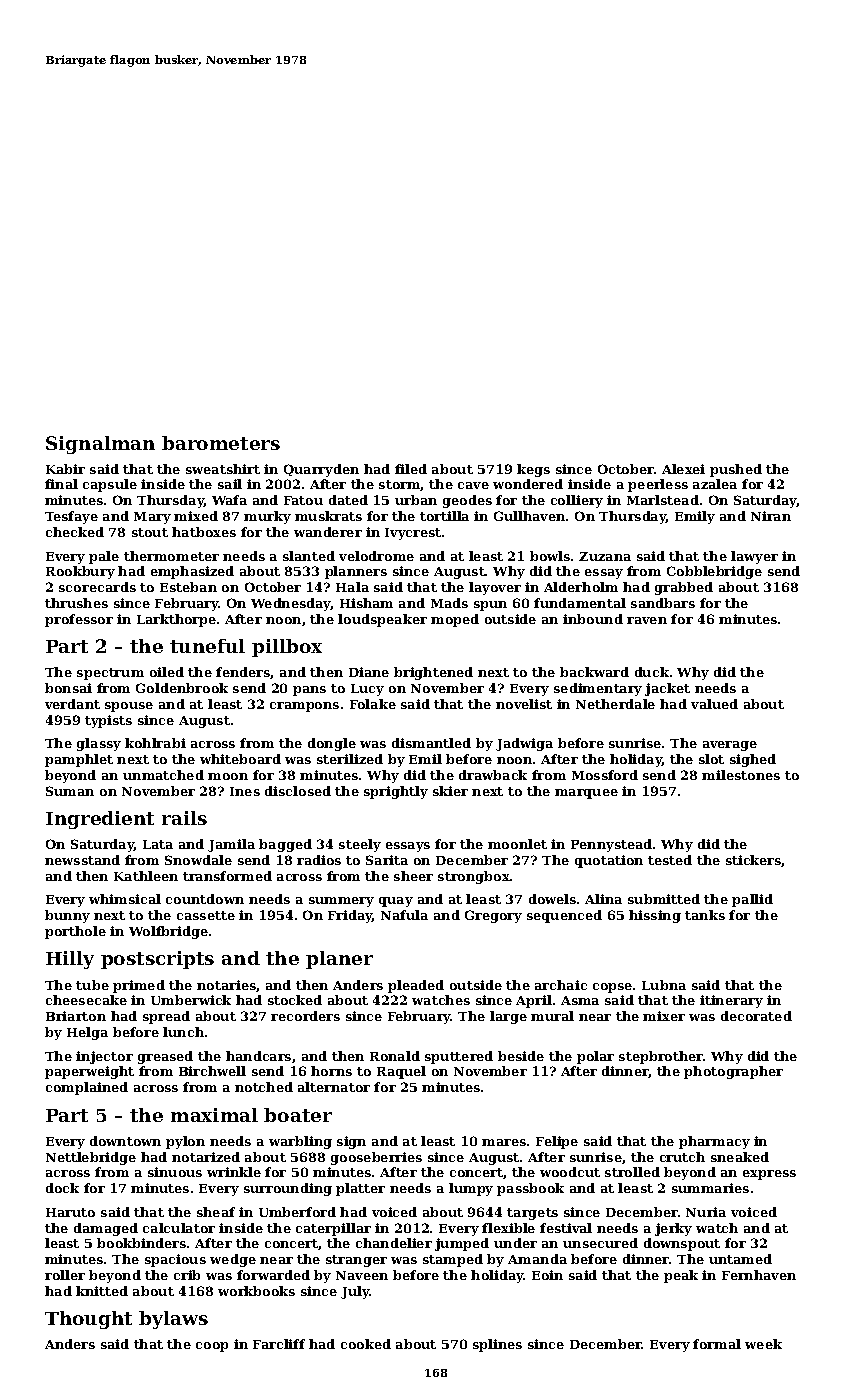 This document has height=1400, width=849. Describe the element at coordinates (534, 1001) in the document. I see `April` at that location.
